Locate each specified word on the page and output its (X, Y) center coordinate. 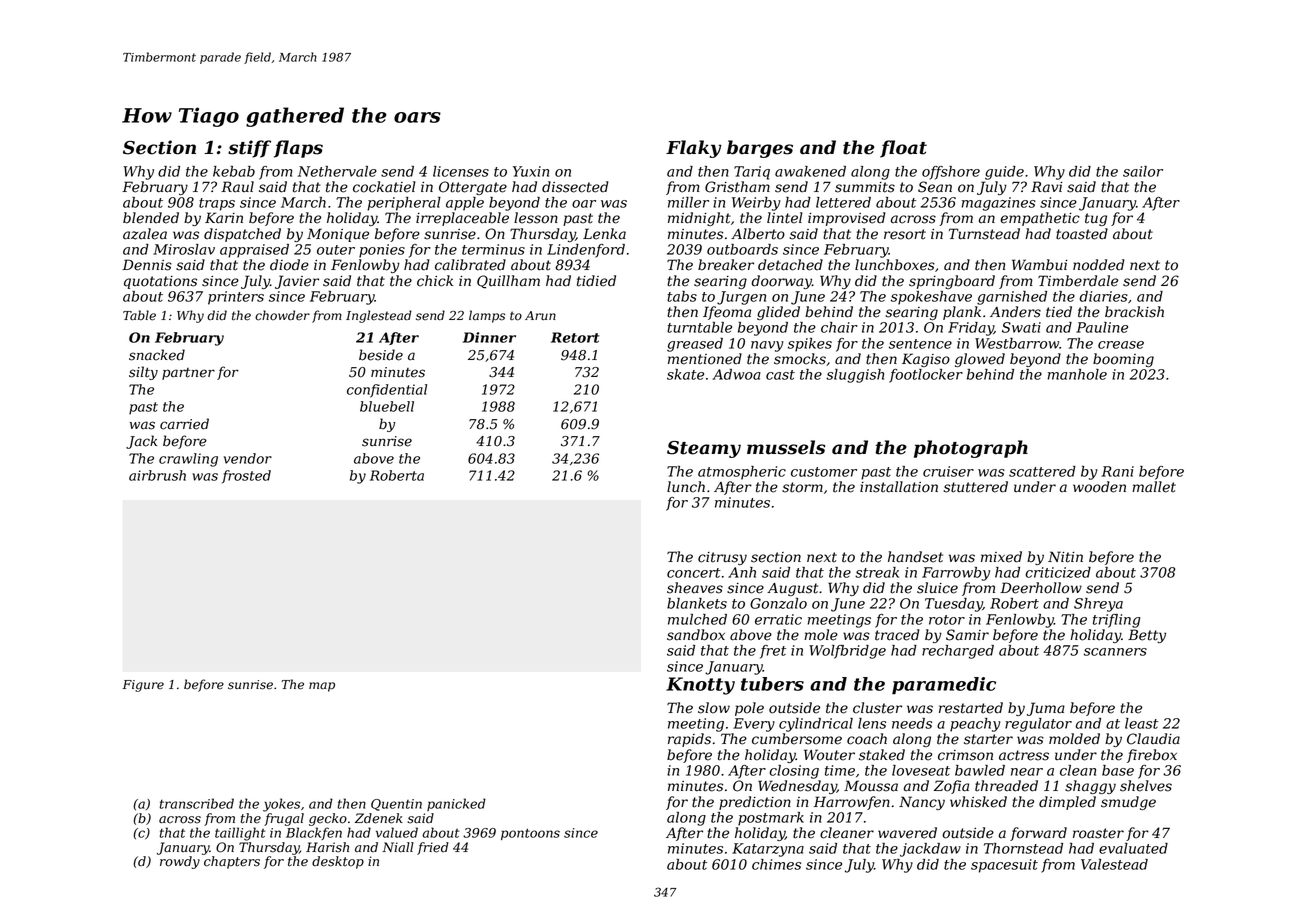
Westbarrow (1017, 343)
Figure (143, 686)
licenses (461, 171)
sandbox (696, 635)
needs (912, 723)
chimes (776, 864)
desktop (338, 862)
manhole (1077, 374)
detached (790, 265)
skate (685, 374)
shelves (1146, 786)
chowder (282, 315)
